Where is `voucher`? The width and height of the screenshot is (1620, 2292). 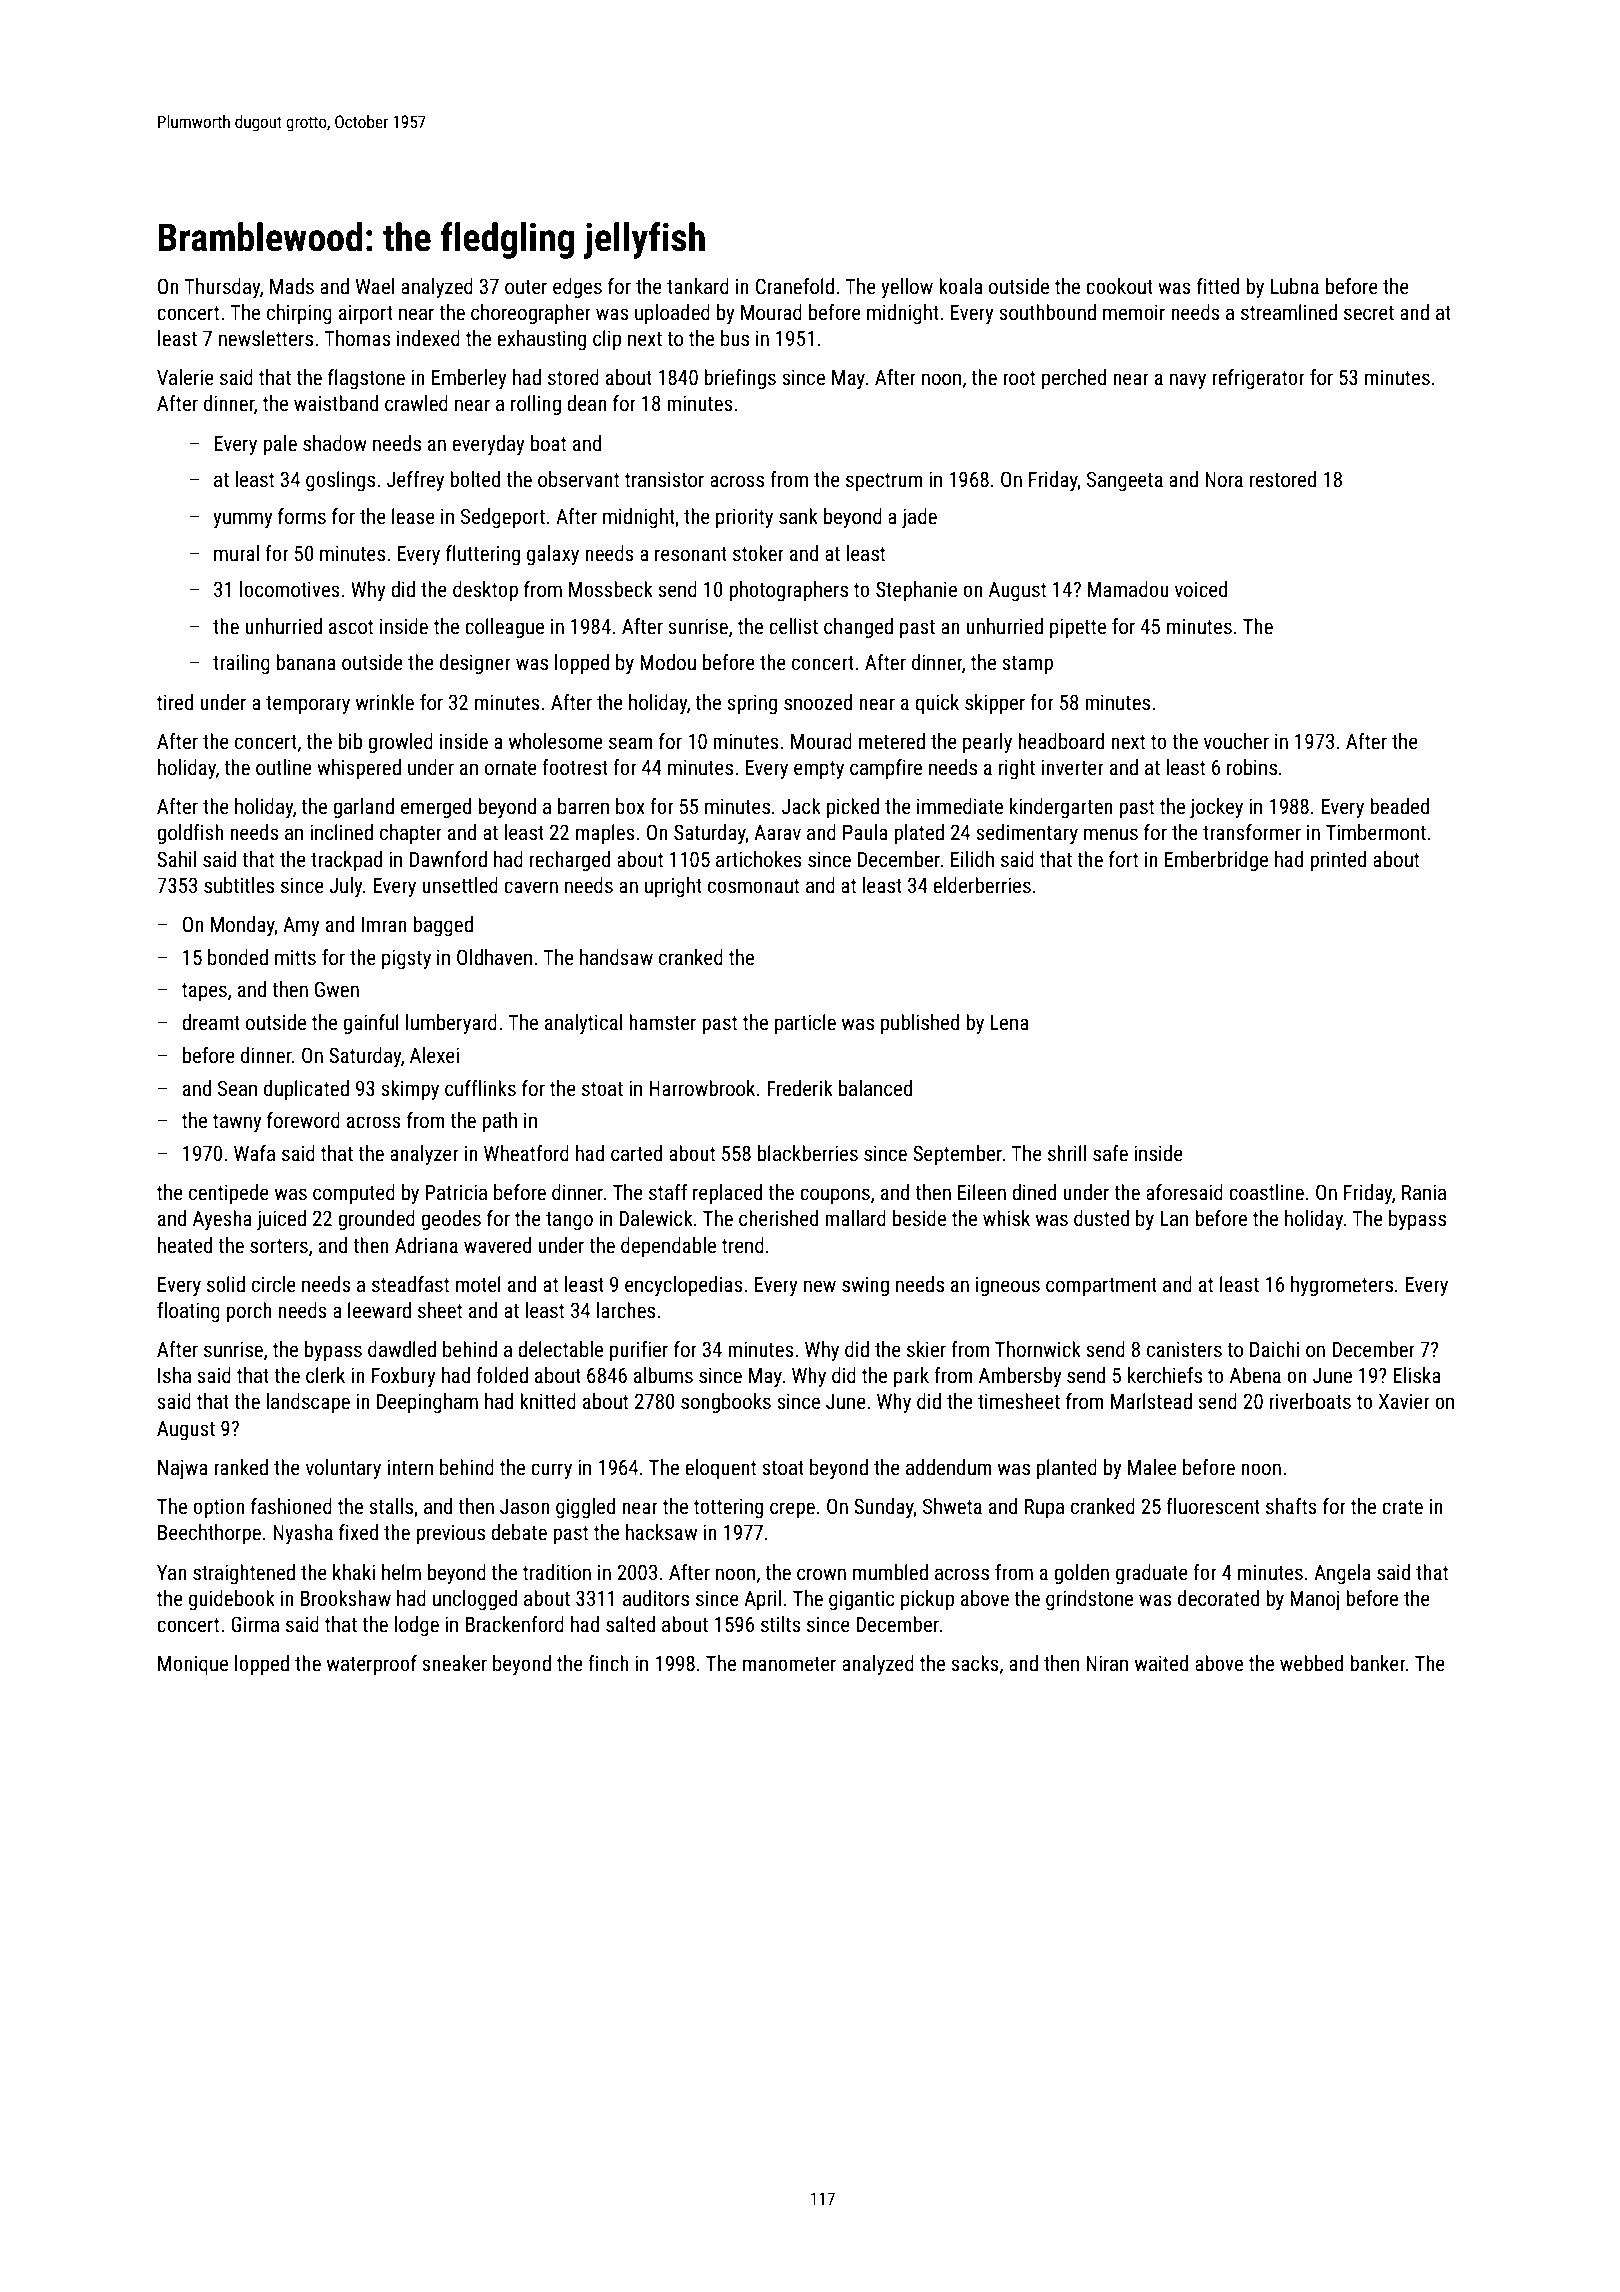
voucher is located at coordinates (1236, 741).
